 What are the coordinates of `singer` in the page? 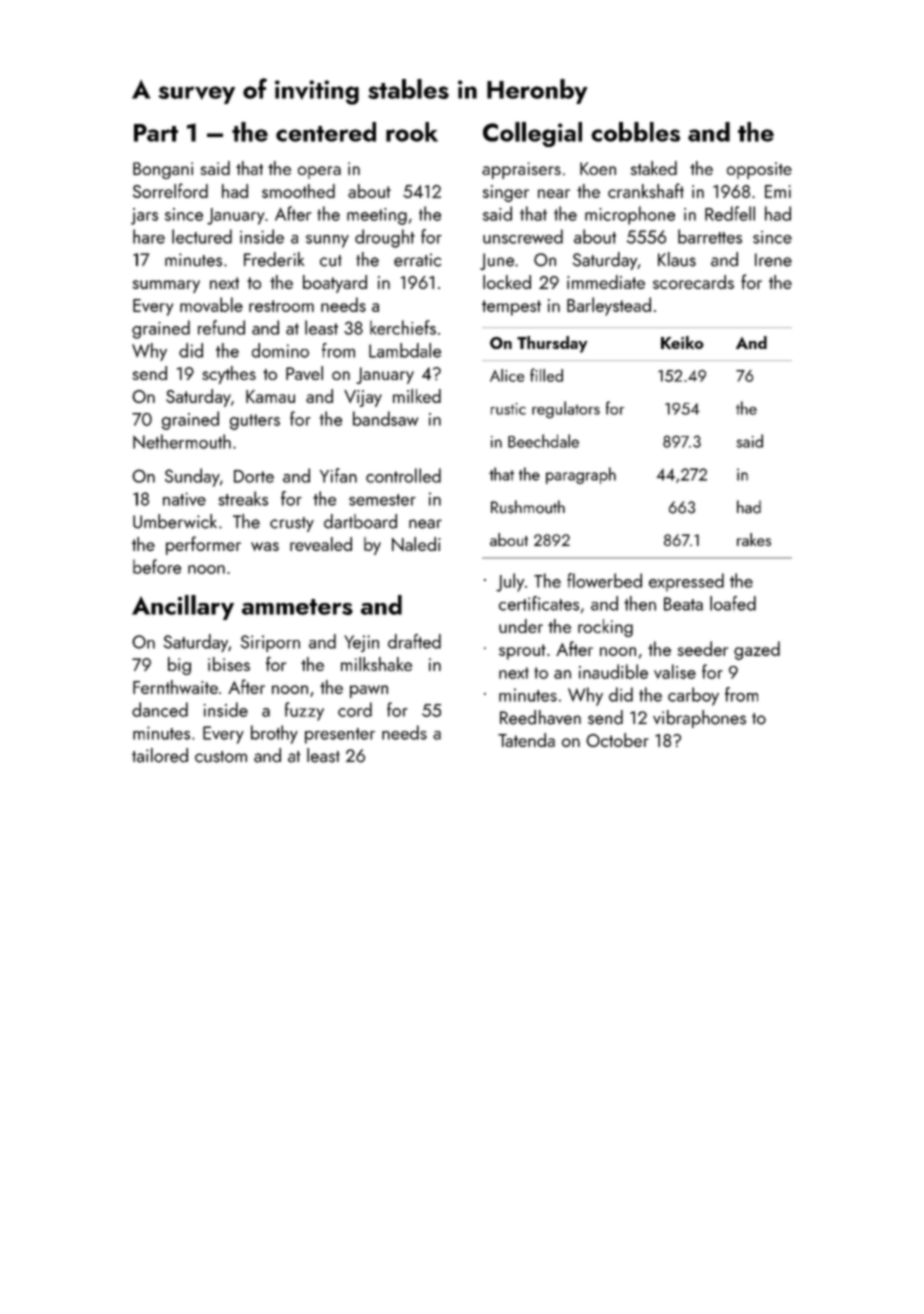 It's located at (506, 193).
